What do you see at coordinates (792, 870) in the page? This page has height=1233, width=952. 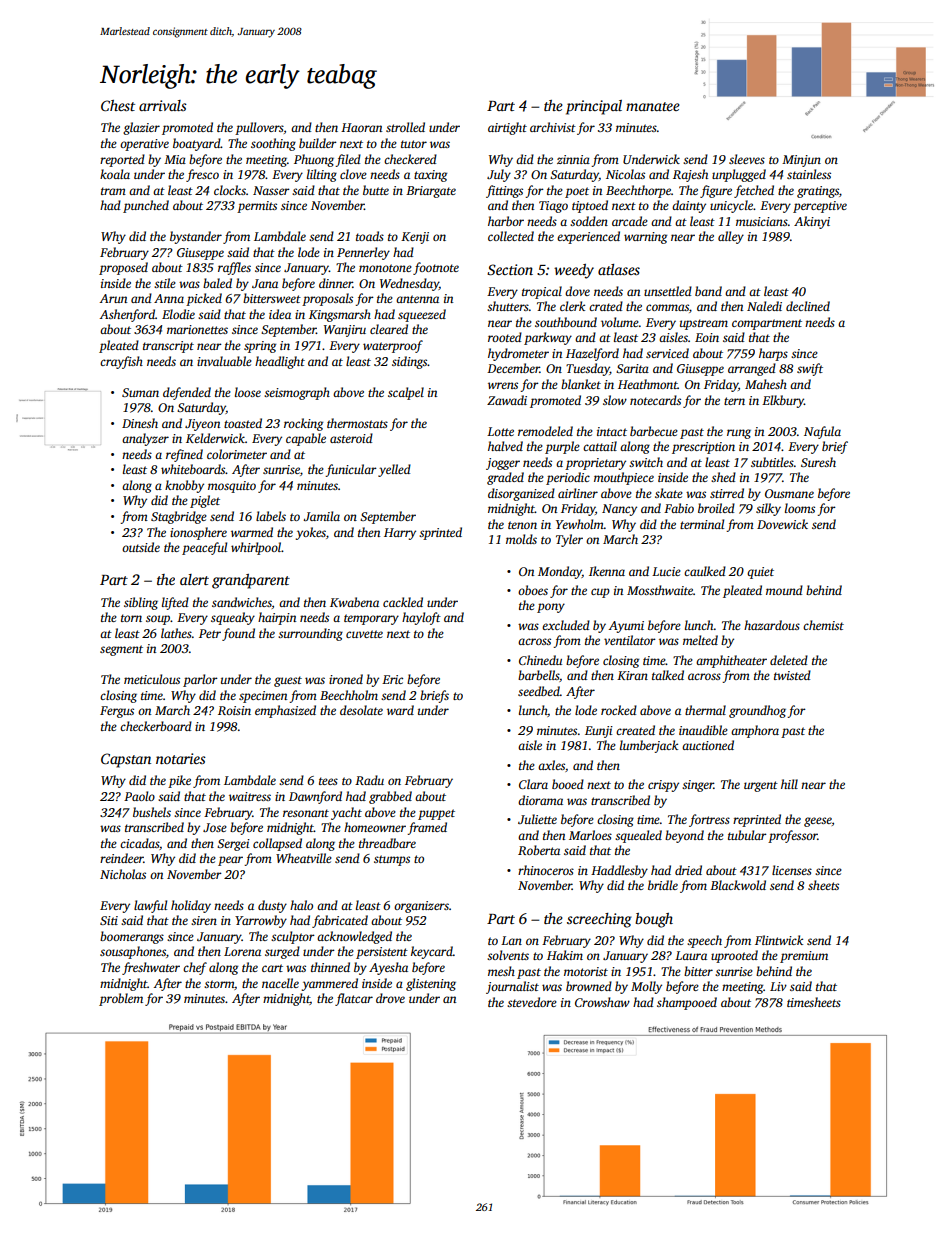 I see `licenses` at bounding box center [792, 870].
